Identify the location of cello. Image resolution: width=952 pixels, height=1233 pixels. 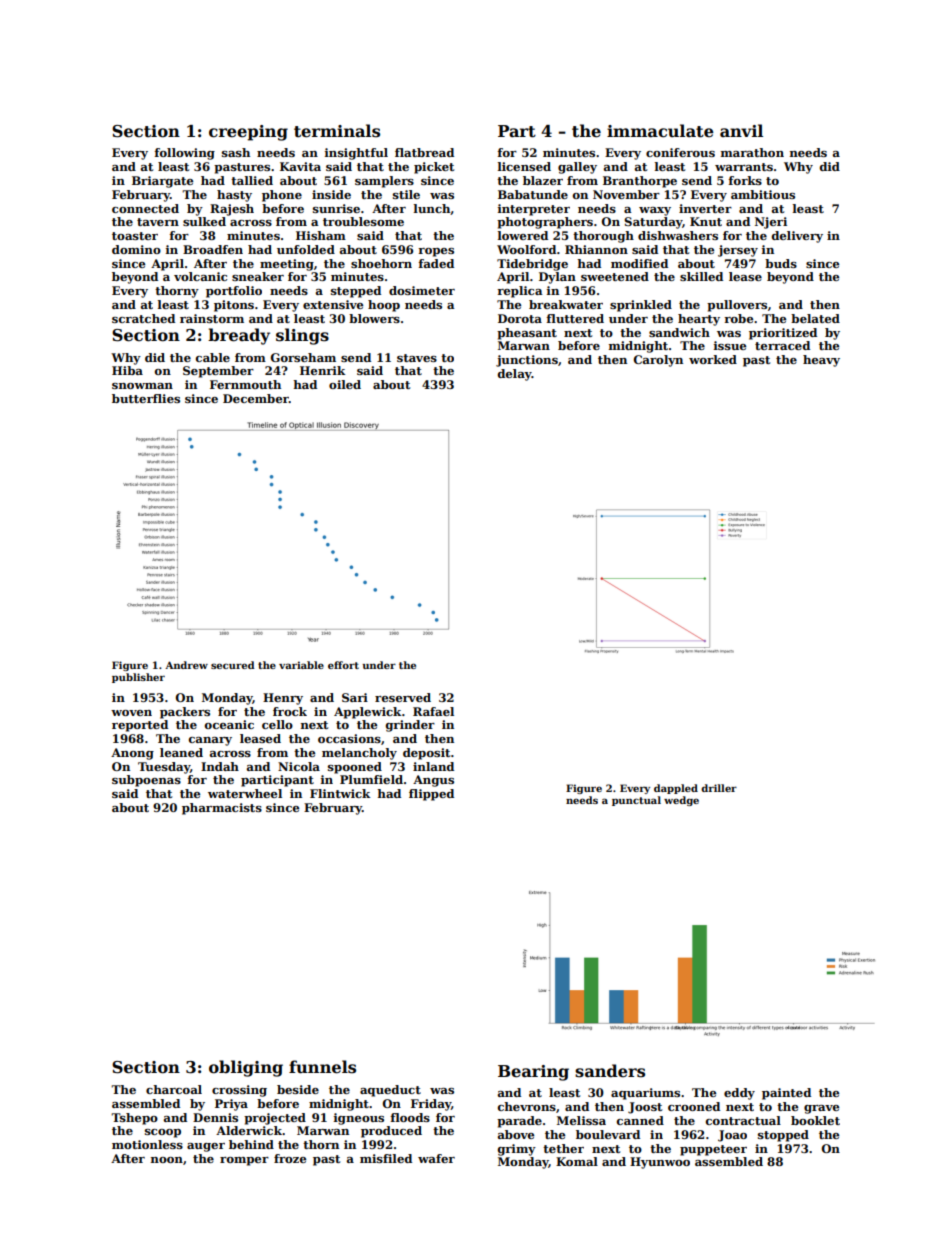
(277, 724).
